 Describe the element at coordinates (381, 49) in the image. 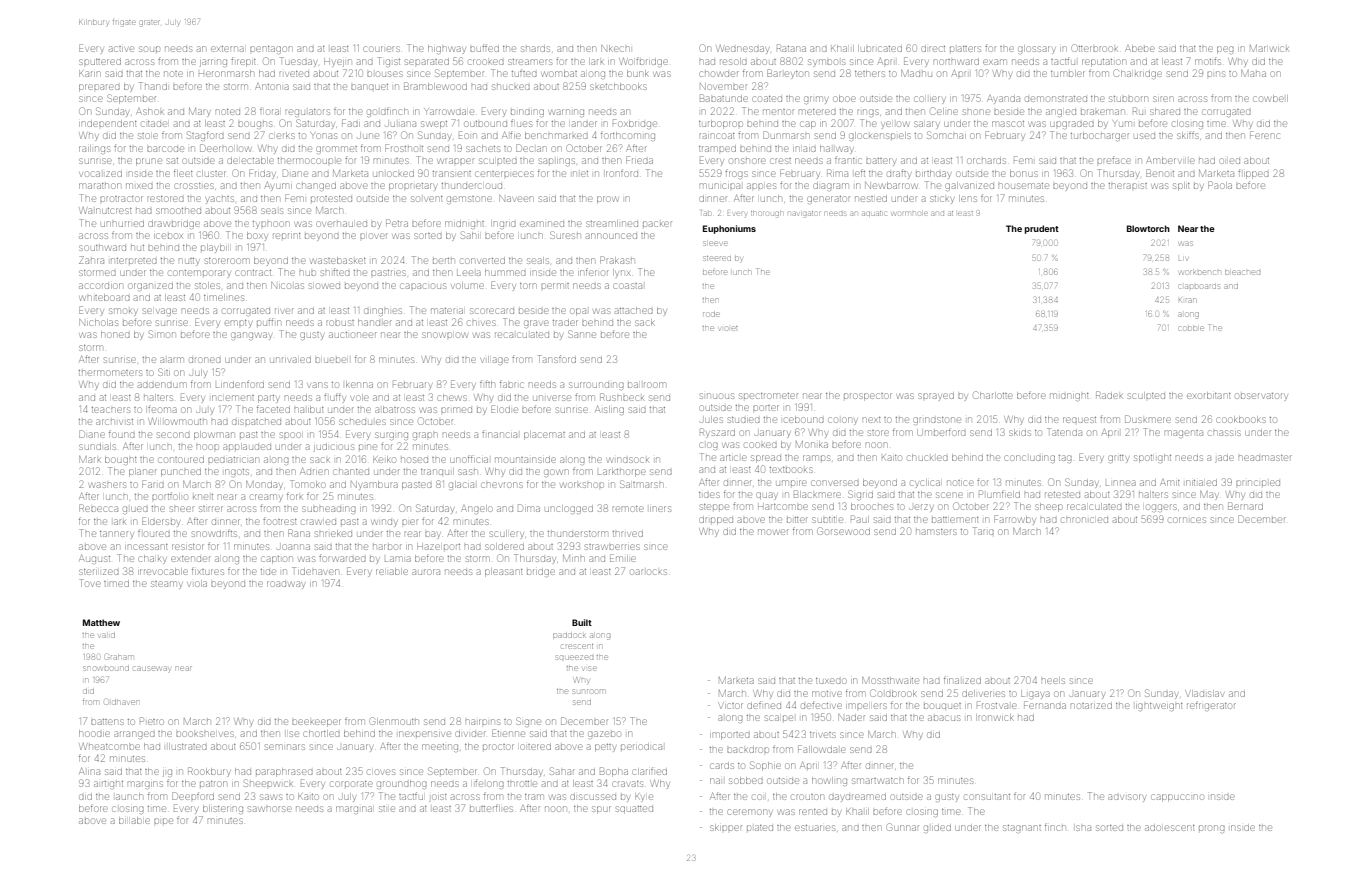

I see `couriers` at that location.
